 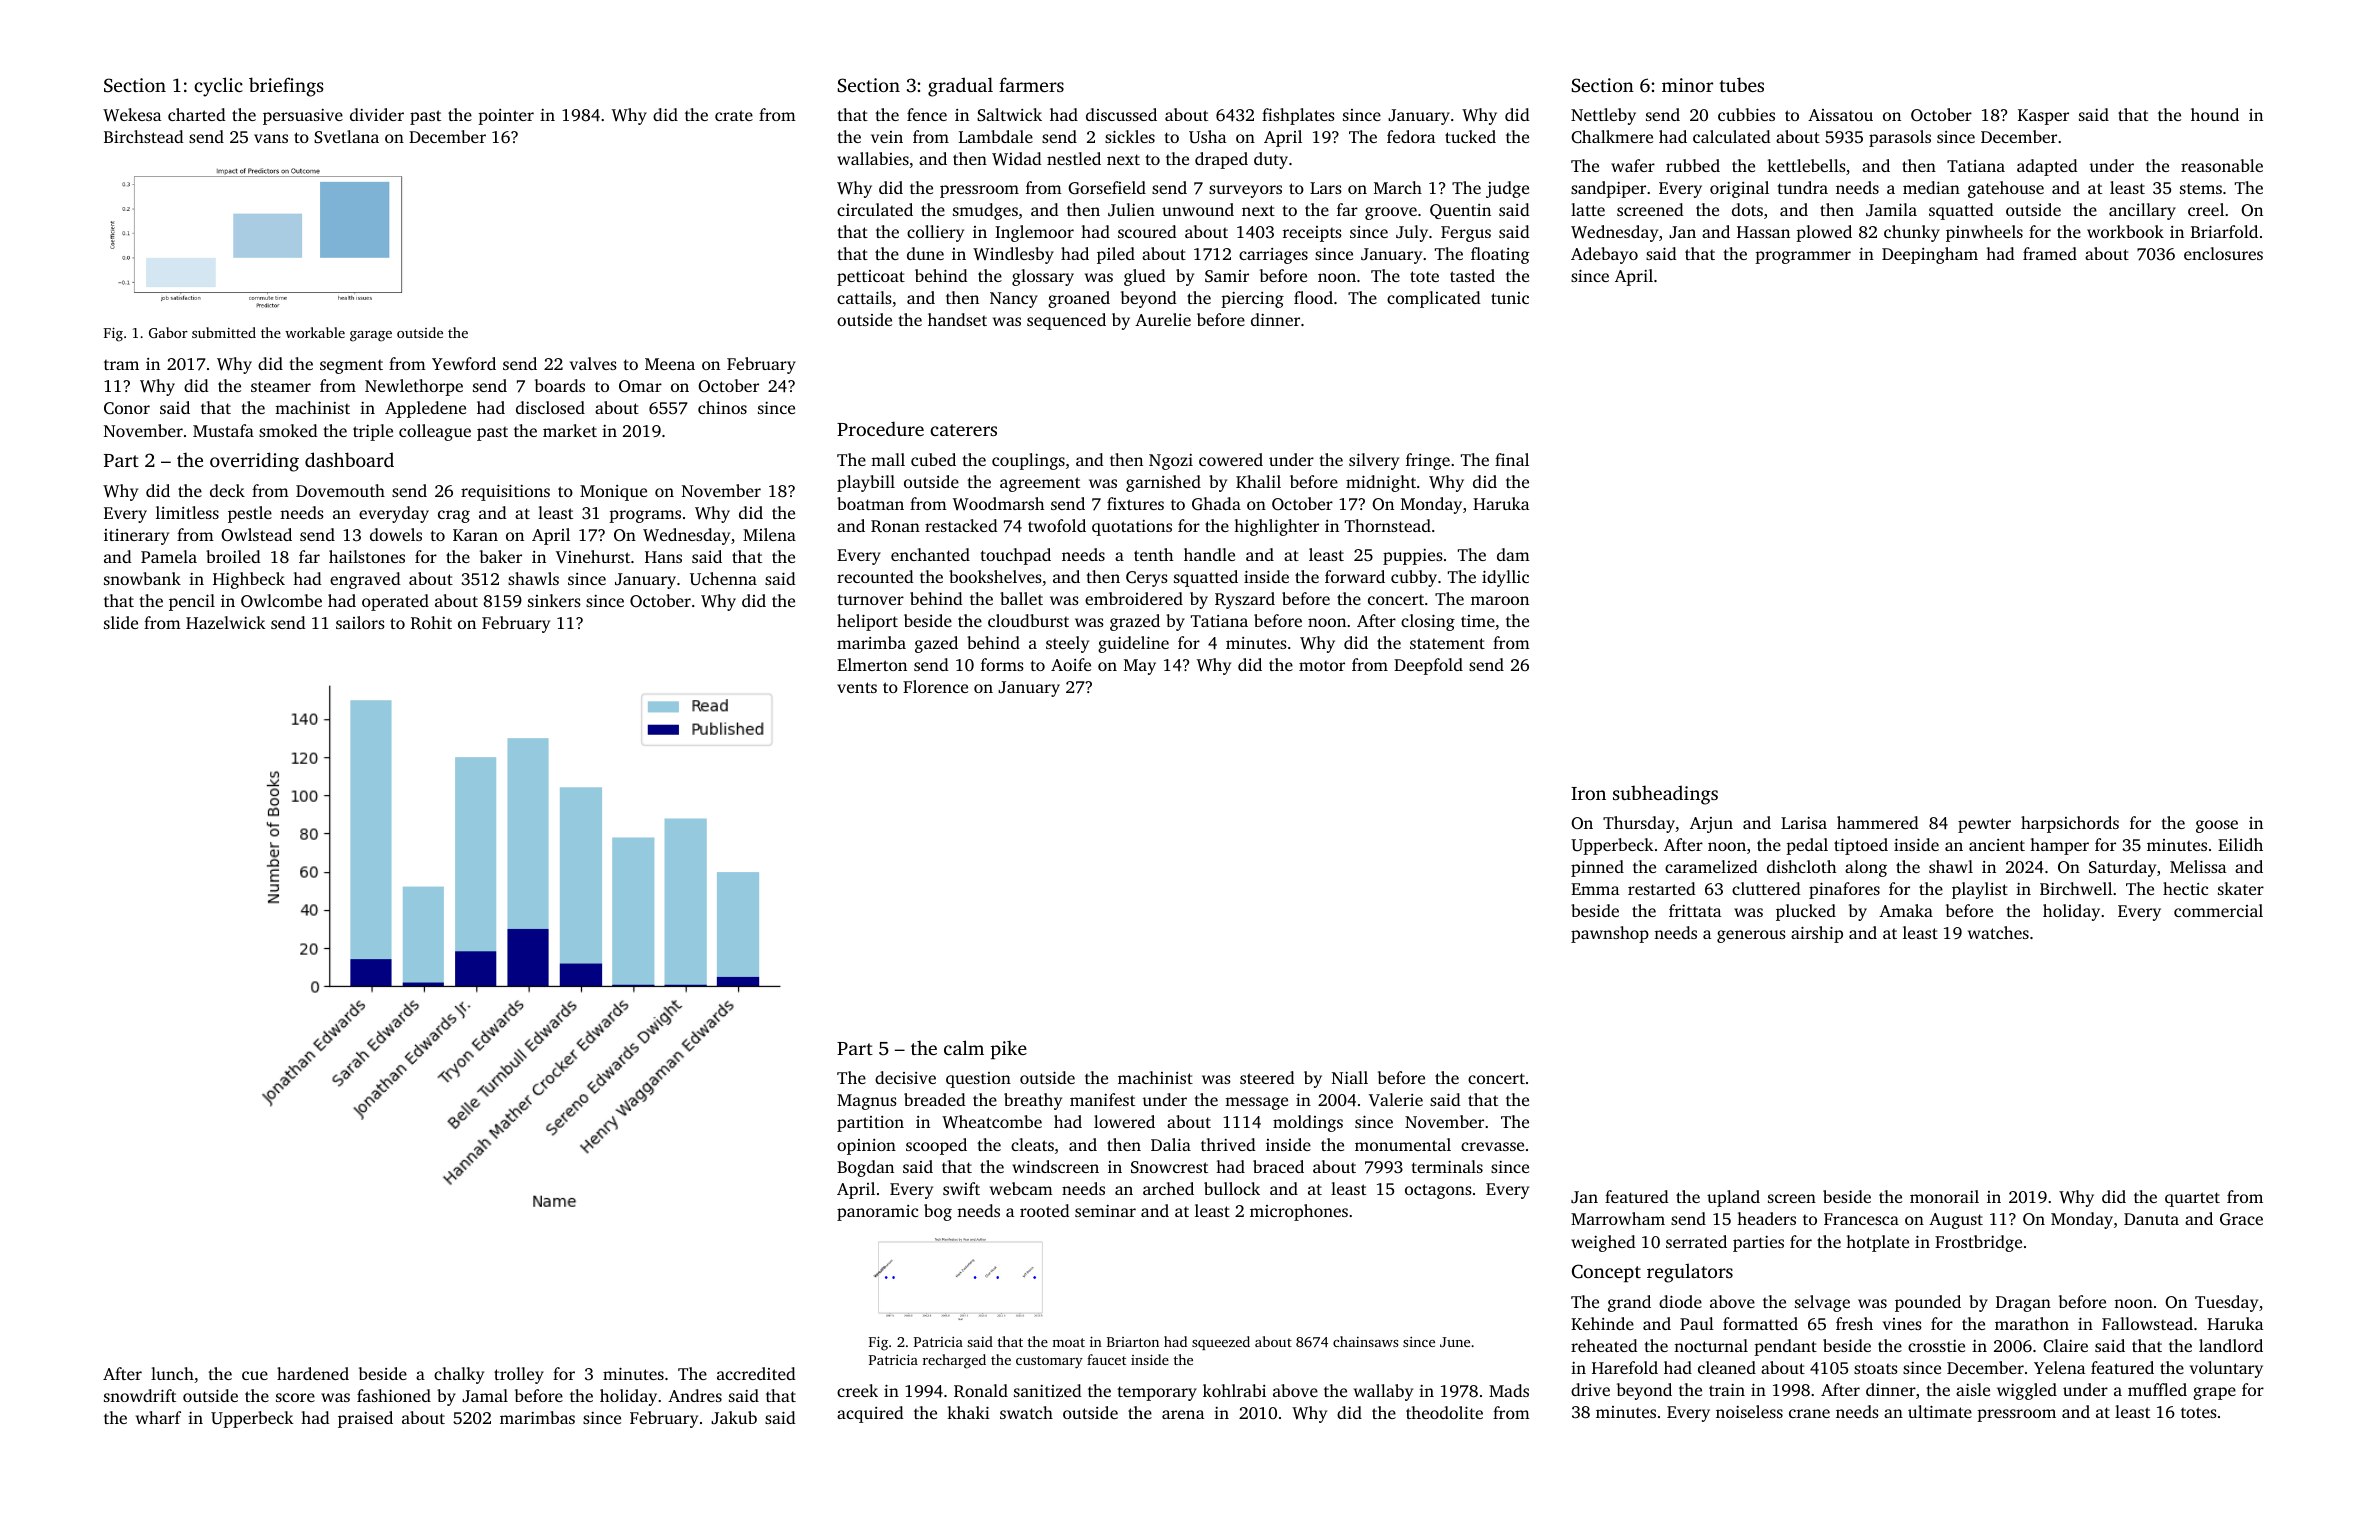 I want to click on squeezed, so click(x=1221, y=1343).
